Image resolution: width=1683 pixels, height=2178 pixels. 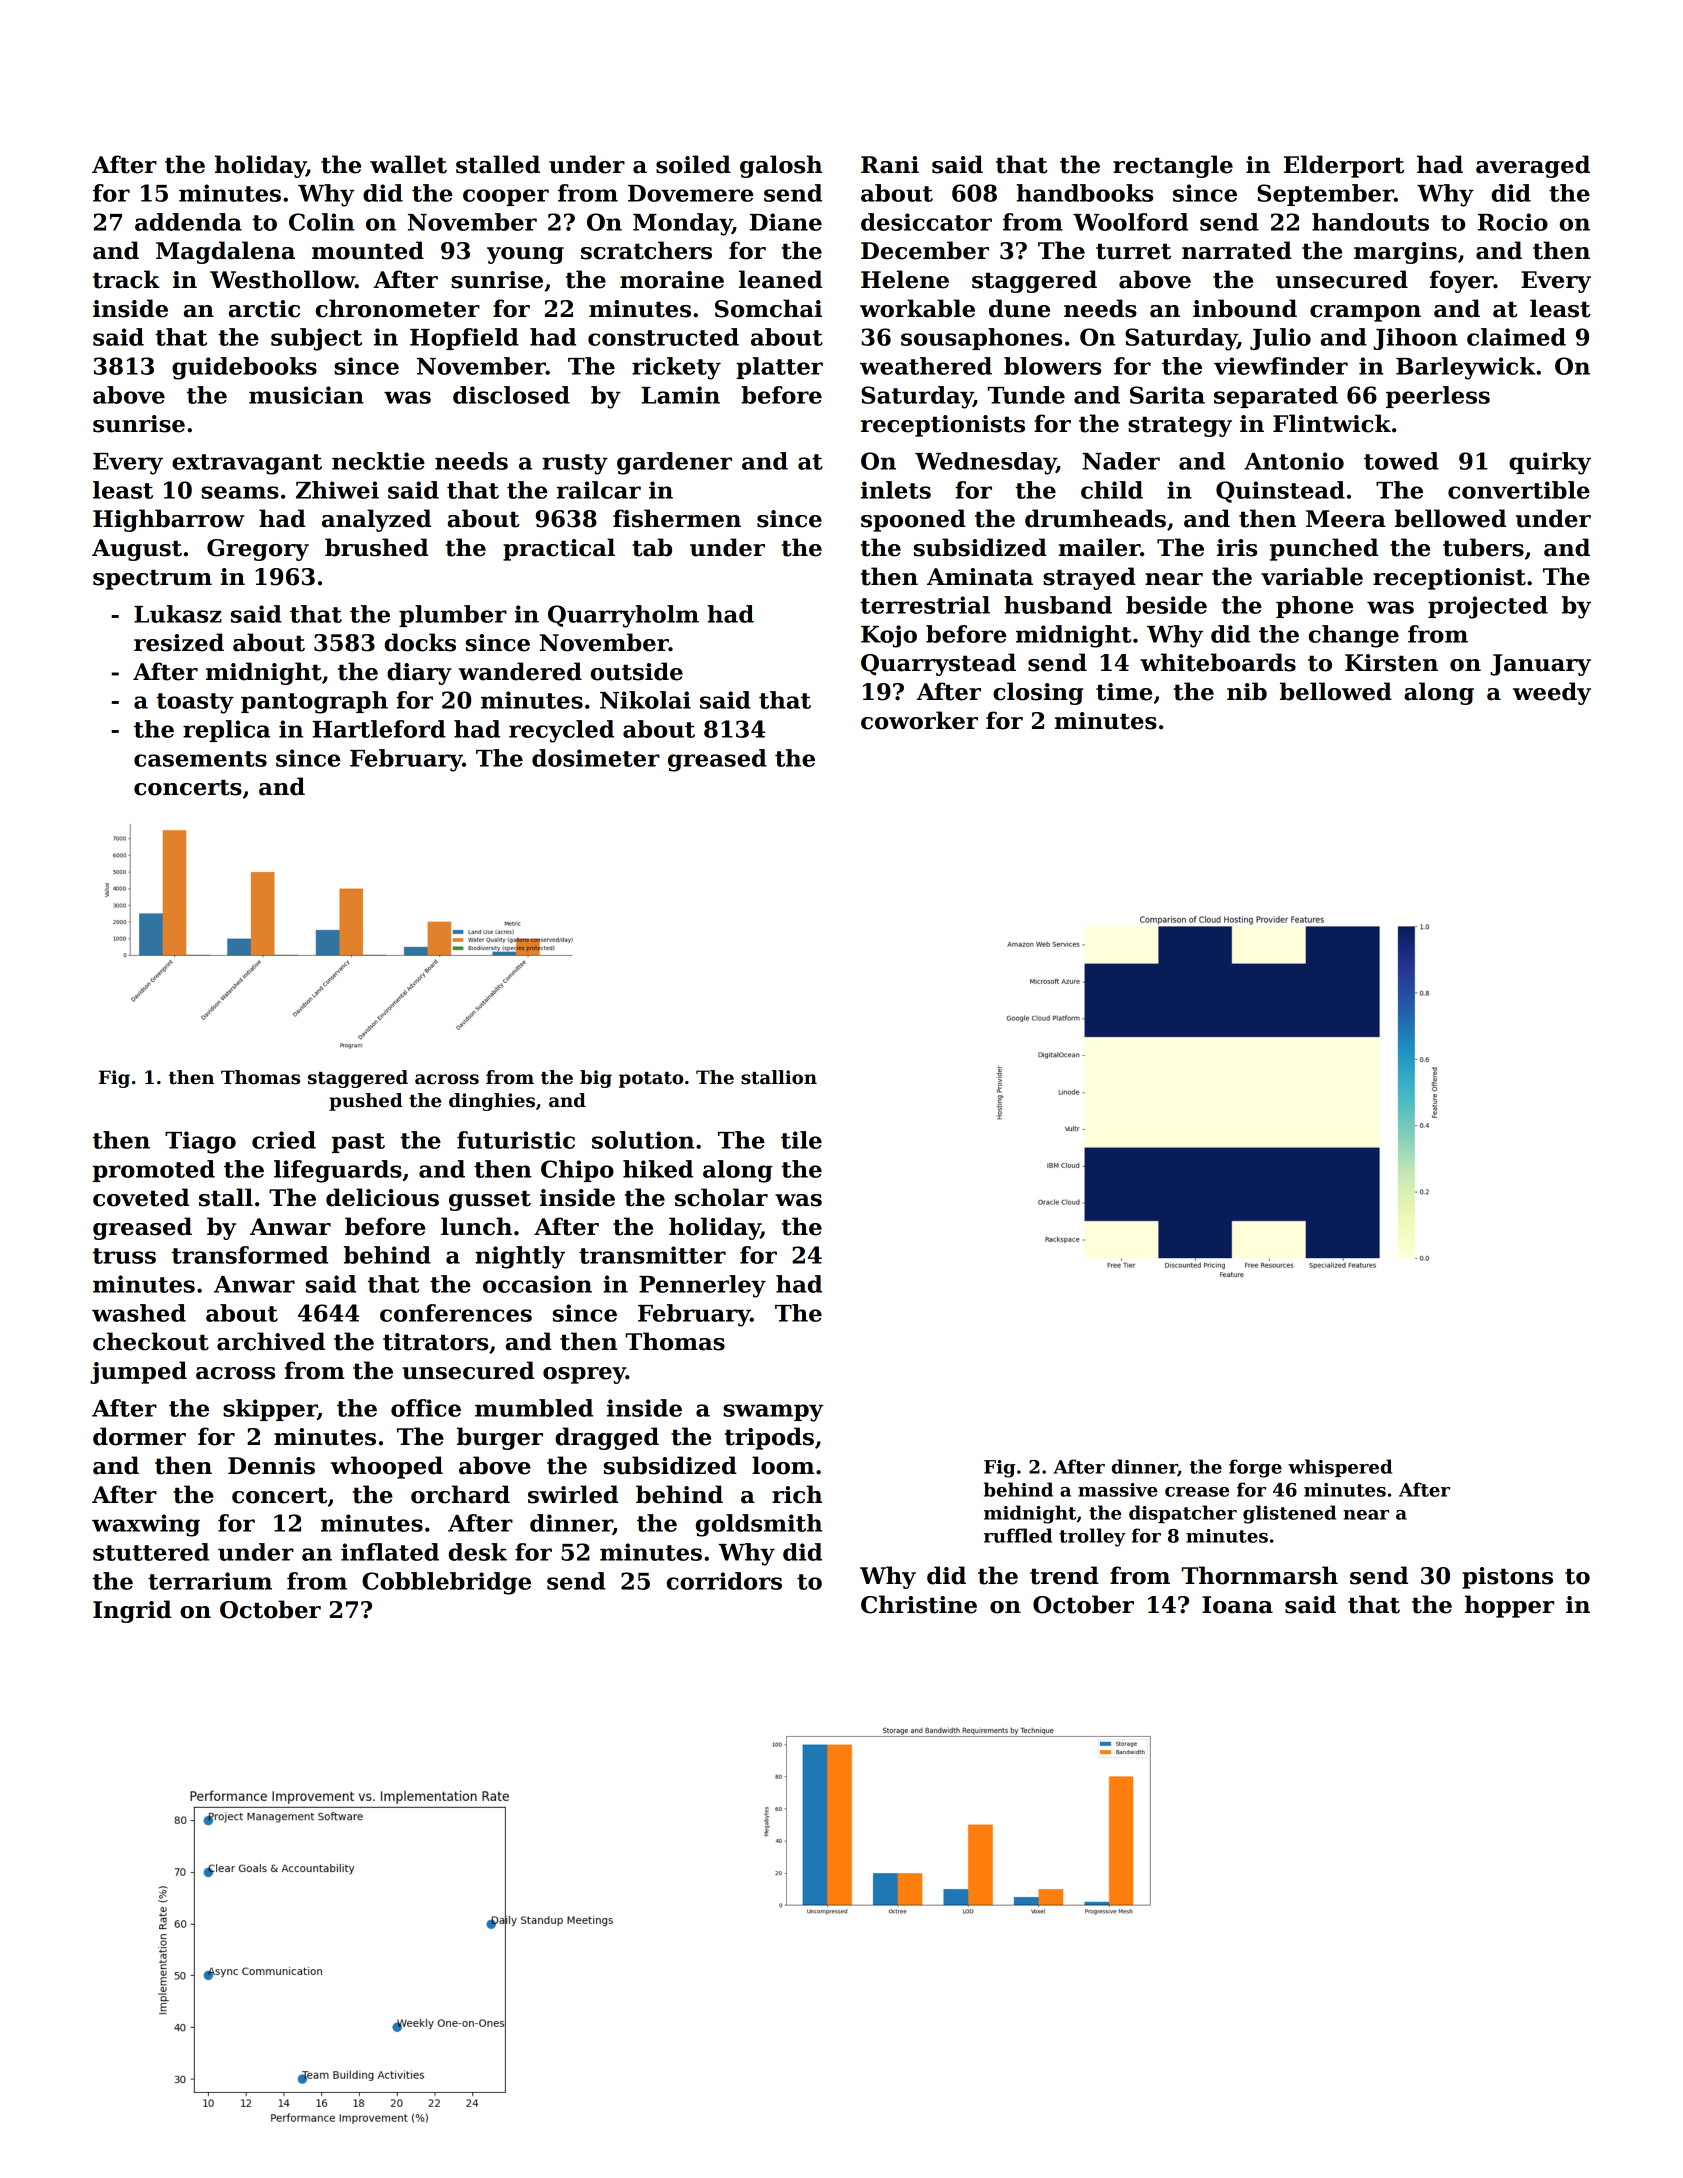 What do you see at coordinates (492, 1102) in the screenshot?
I see `dinghies` at bounding box center [492, 1102].
